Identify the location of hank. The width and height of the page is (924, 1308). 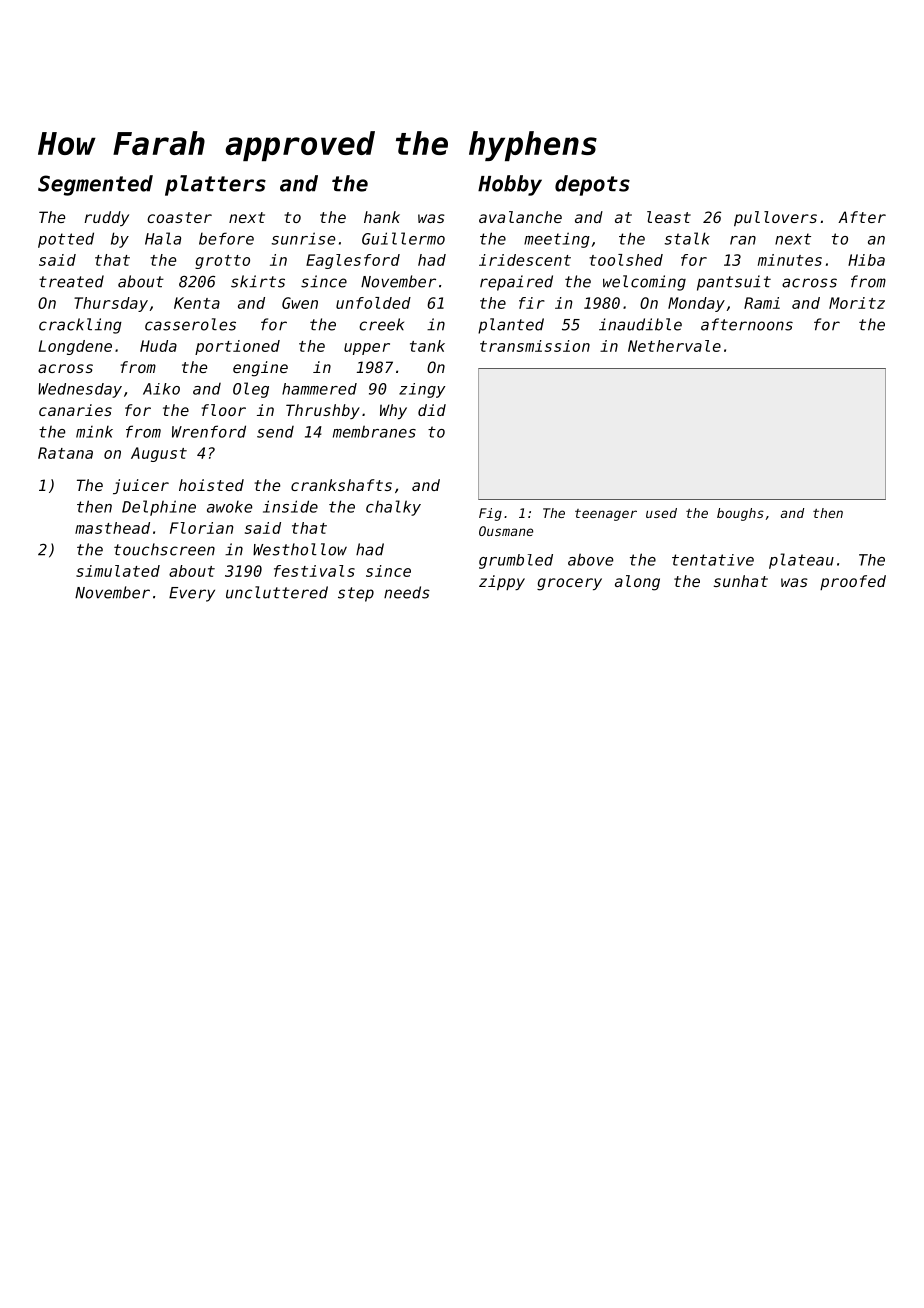
(382, 217).
